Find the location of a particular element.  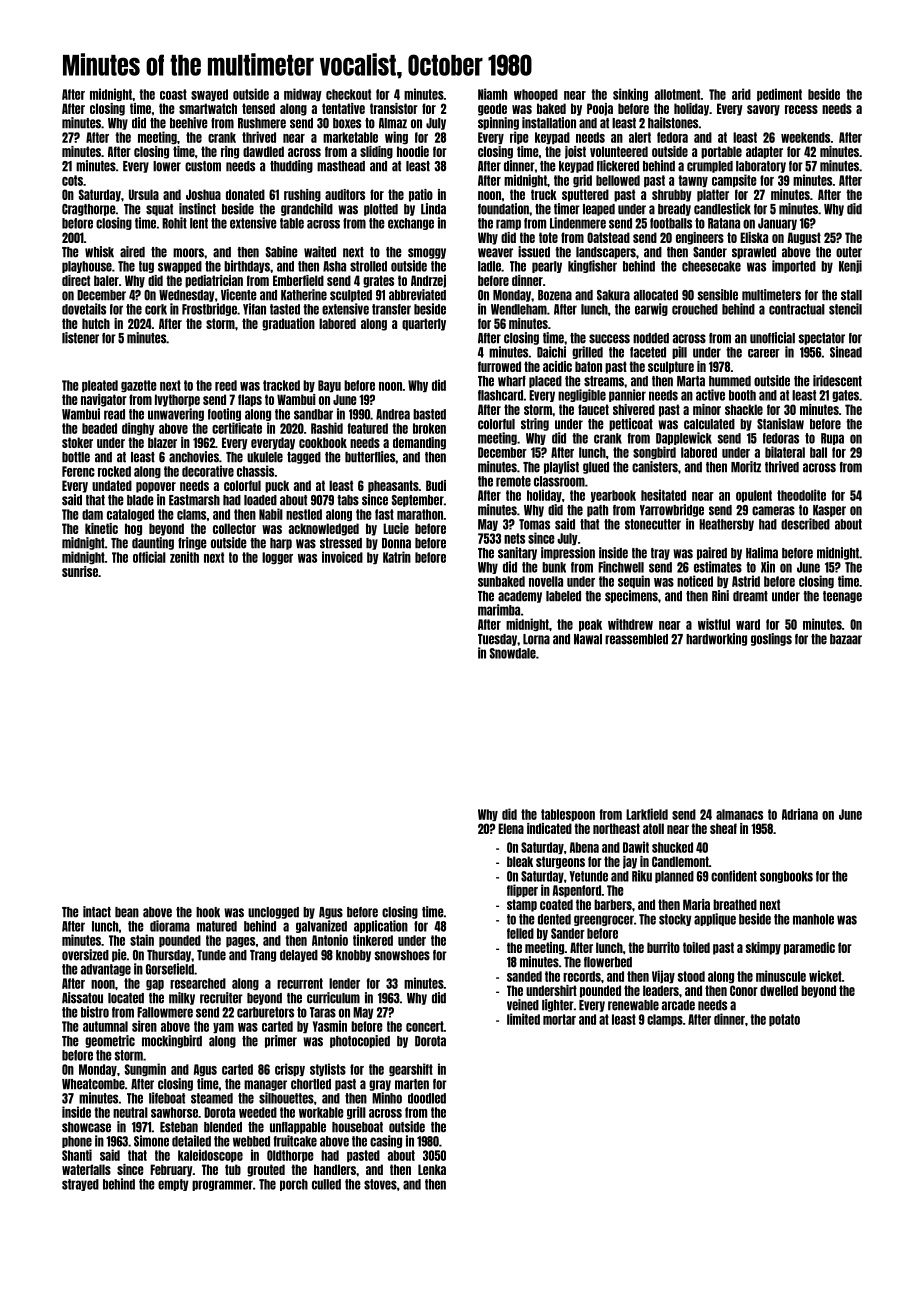

almanacs is located at coordinates (739, 814).
